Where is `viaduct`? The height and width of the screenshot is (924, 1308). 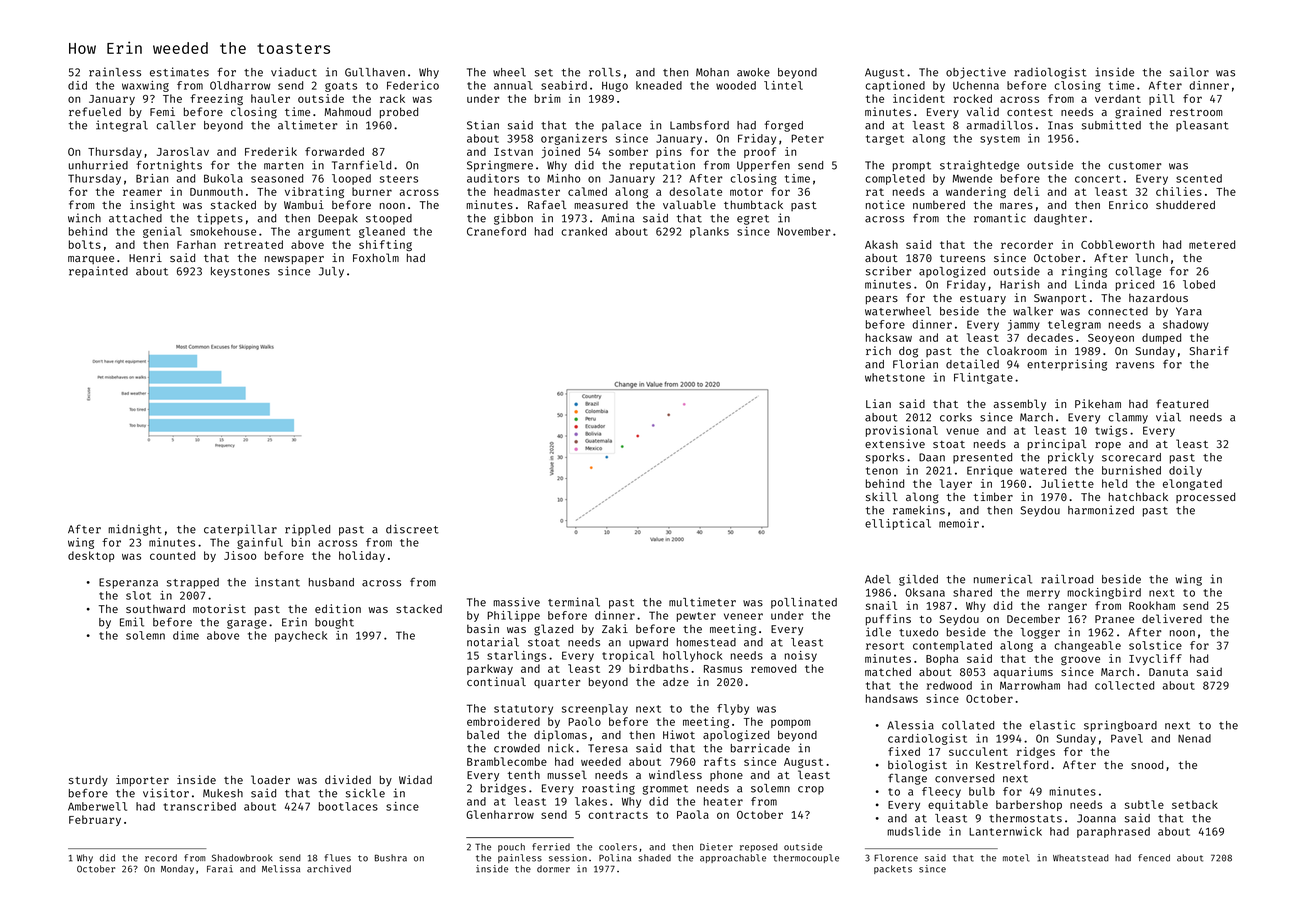 viaduct is located at coordinates (294, 72).
